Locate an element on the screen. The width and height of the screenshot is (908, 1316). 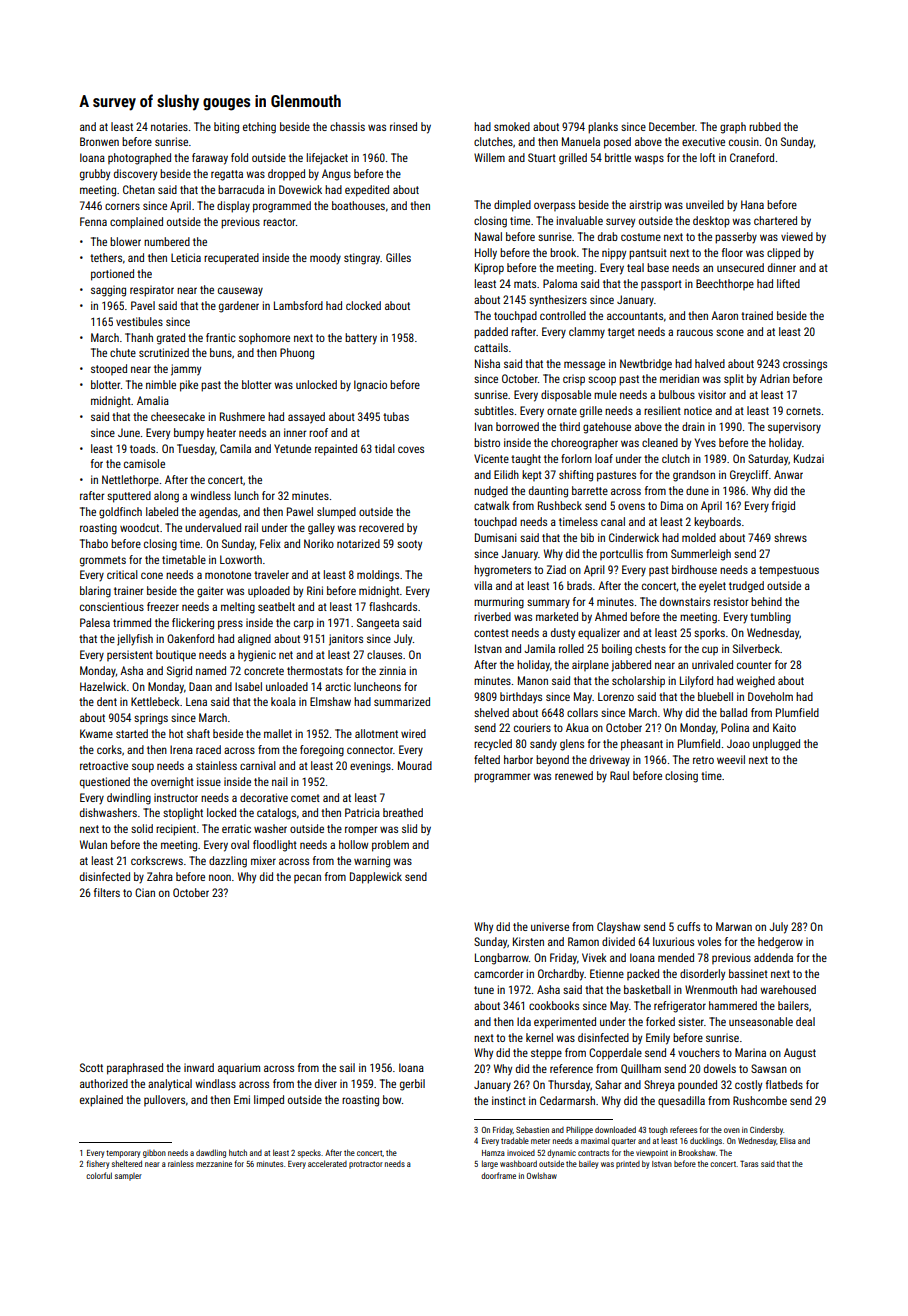
shrews is located at coordinates (790, 537).
